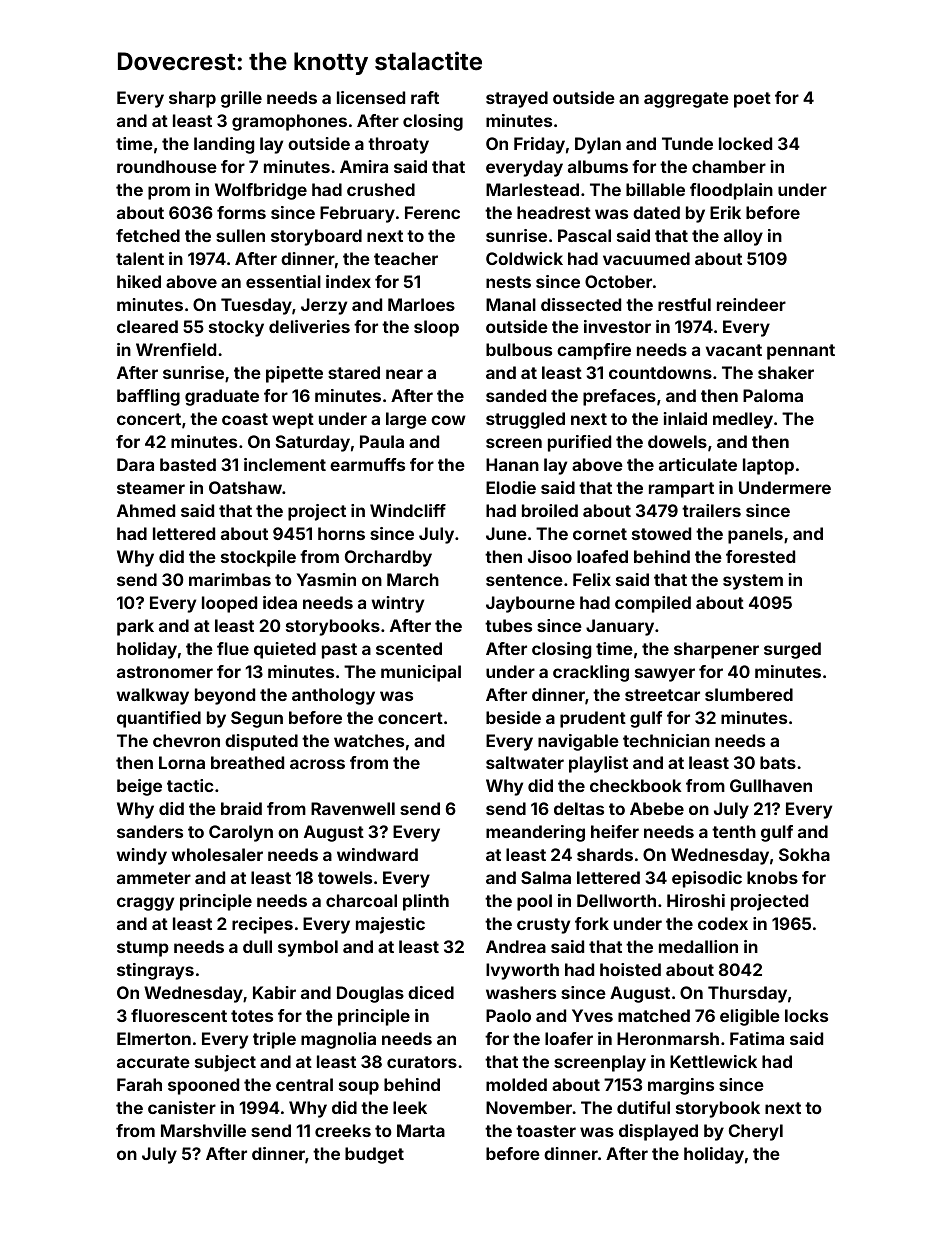 The width and height of the document is (952, 1233). Describe the element at coordinates (155, 971) in the document. I see `stingrays` at that location.
